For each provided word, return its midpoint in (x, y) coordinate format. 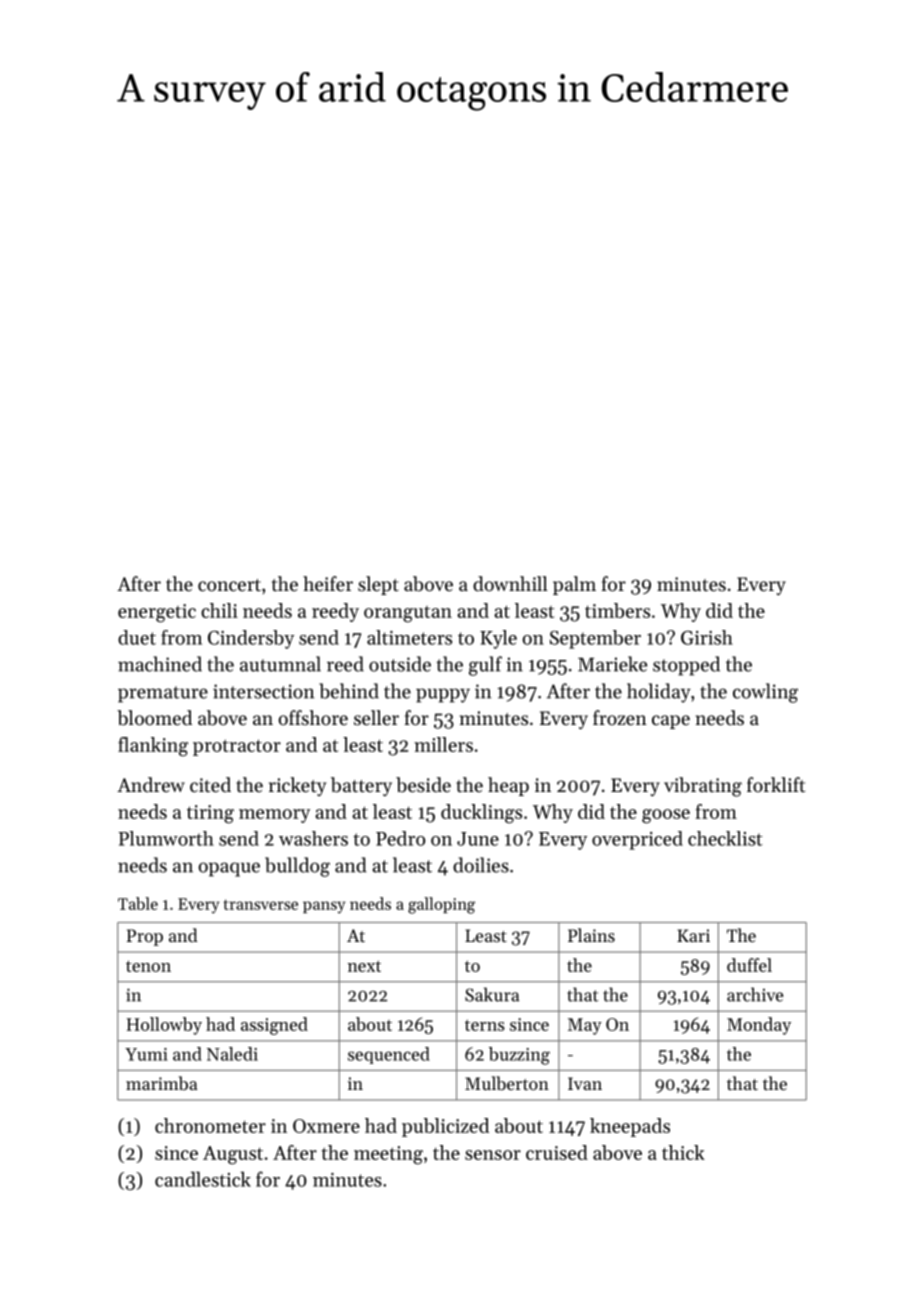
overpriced (637, 840)
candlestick (203, 1179)
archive (755, 994)
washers (313, 838)
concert (229, 585)
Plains (591, 935)
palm (574, 585)
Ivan (585, 1083)
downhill (510, 583)
